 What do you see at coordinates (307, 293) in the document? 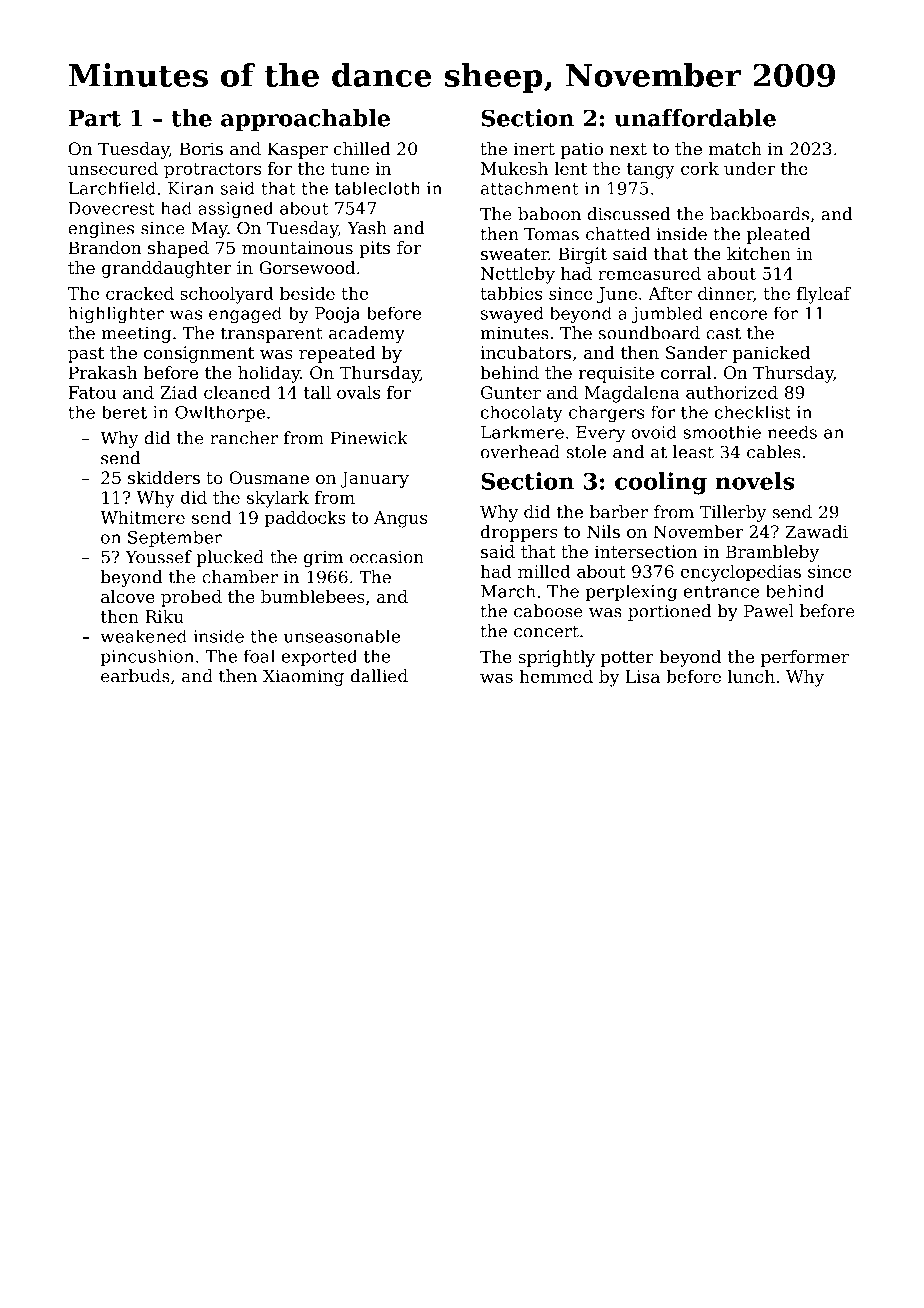
I see `beside` at bounding box center [307, 293].
